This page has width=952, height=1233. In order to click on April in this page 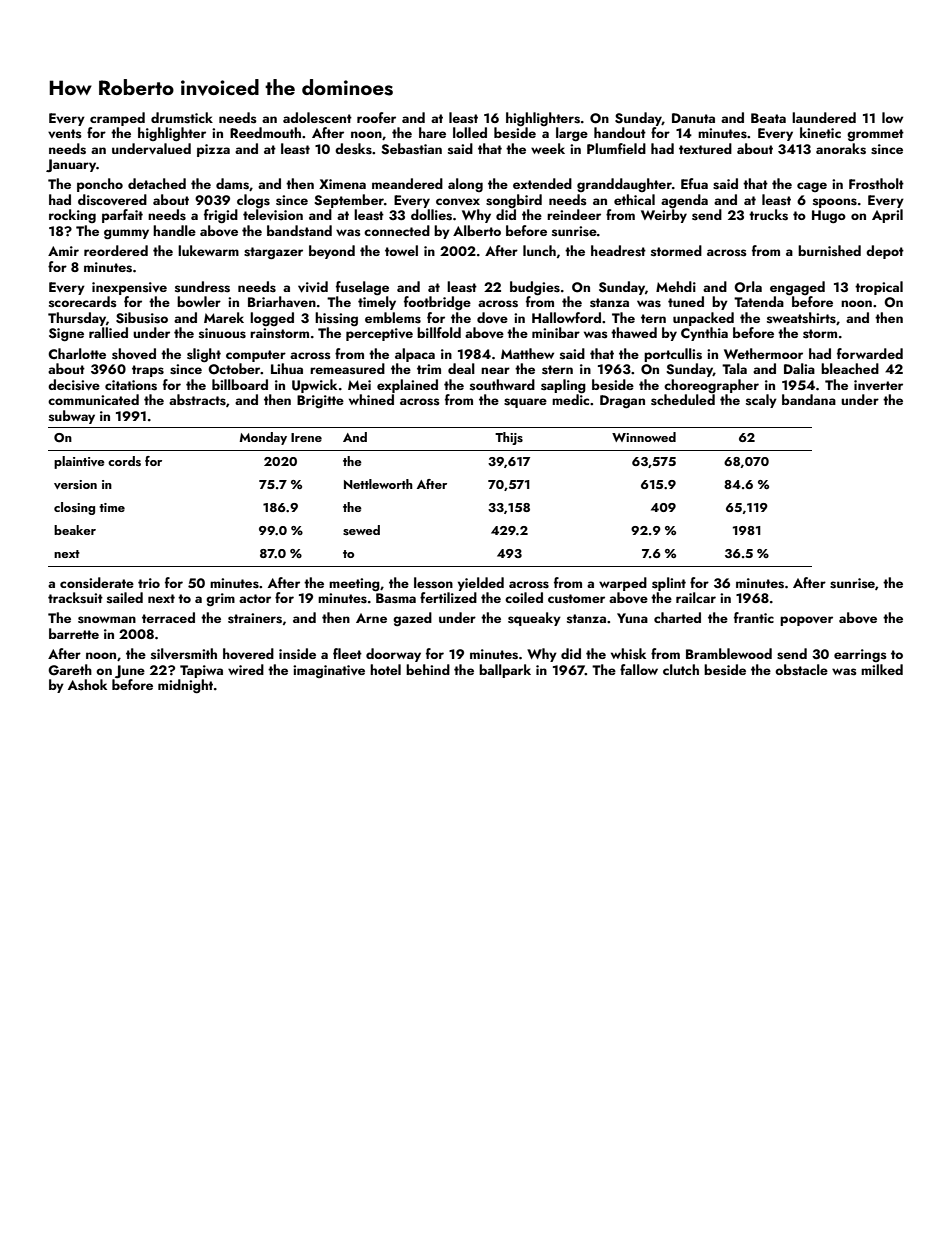, I will do `click(887, 216)`.
